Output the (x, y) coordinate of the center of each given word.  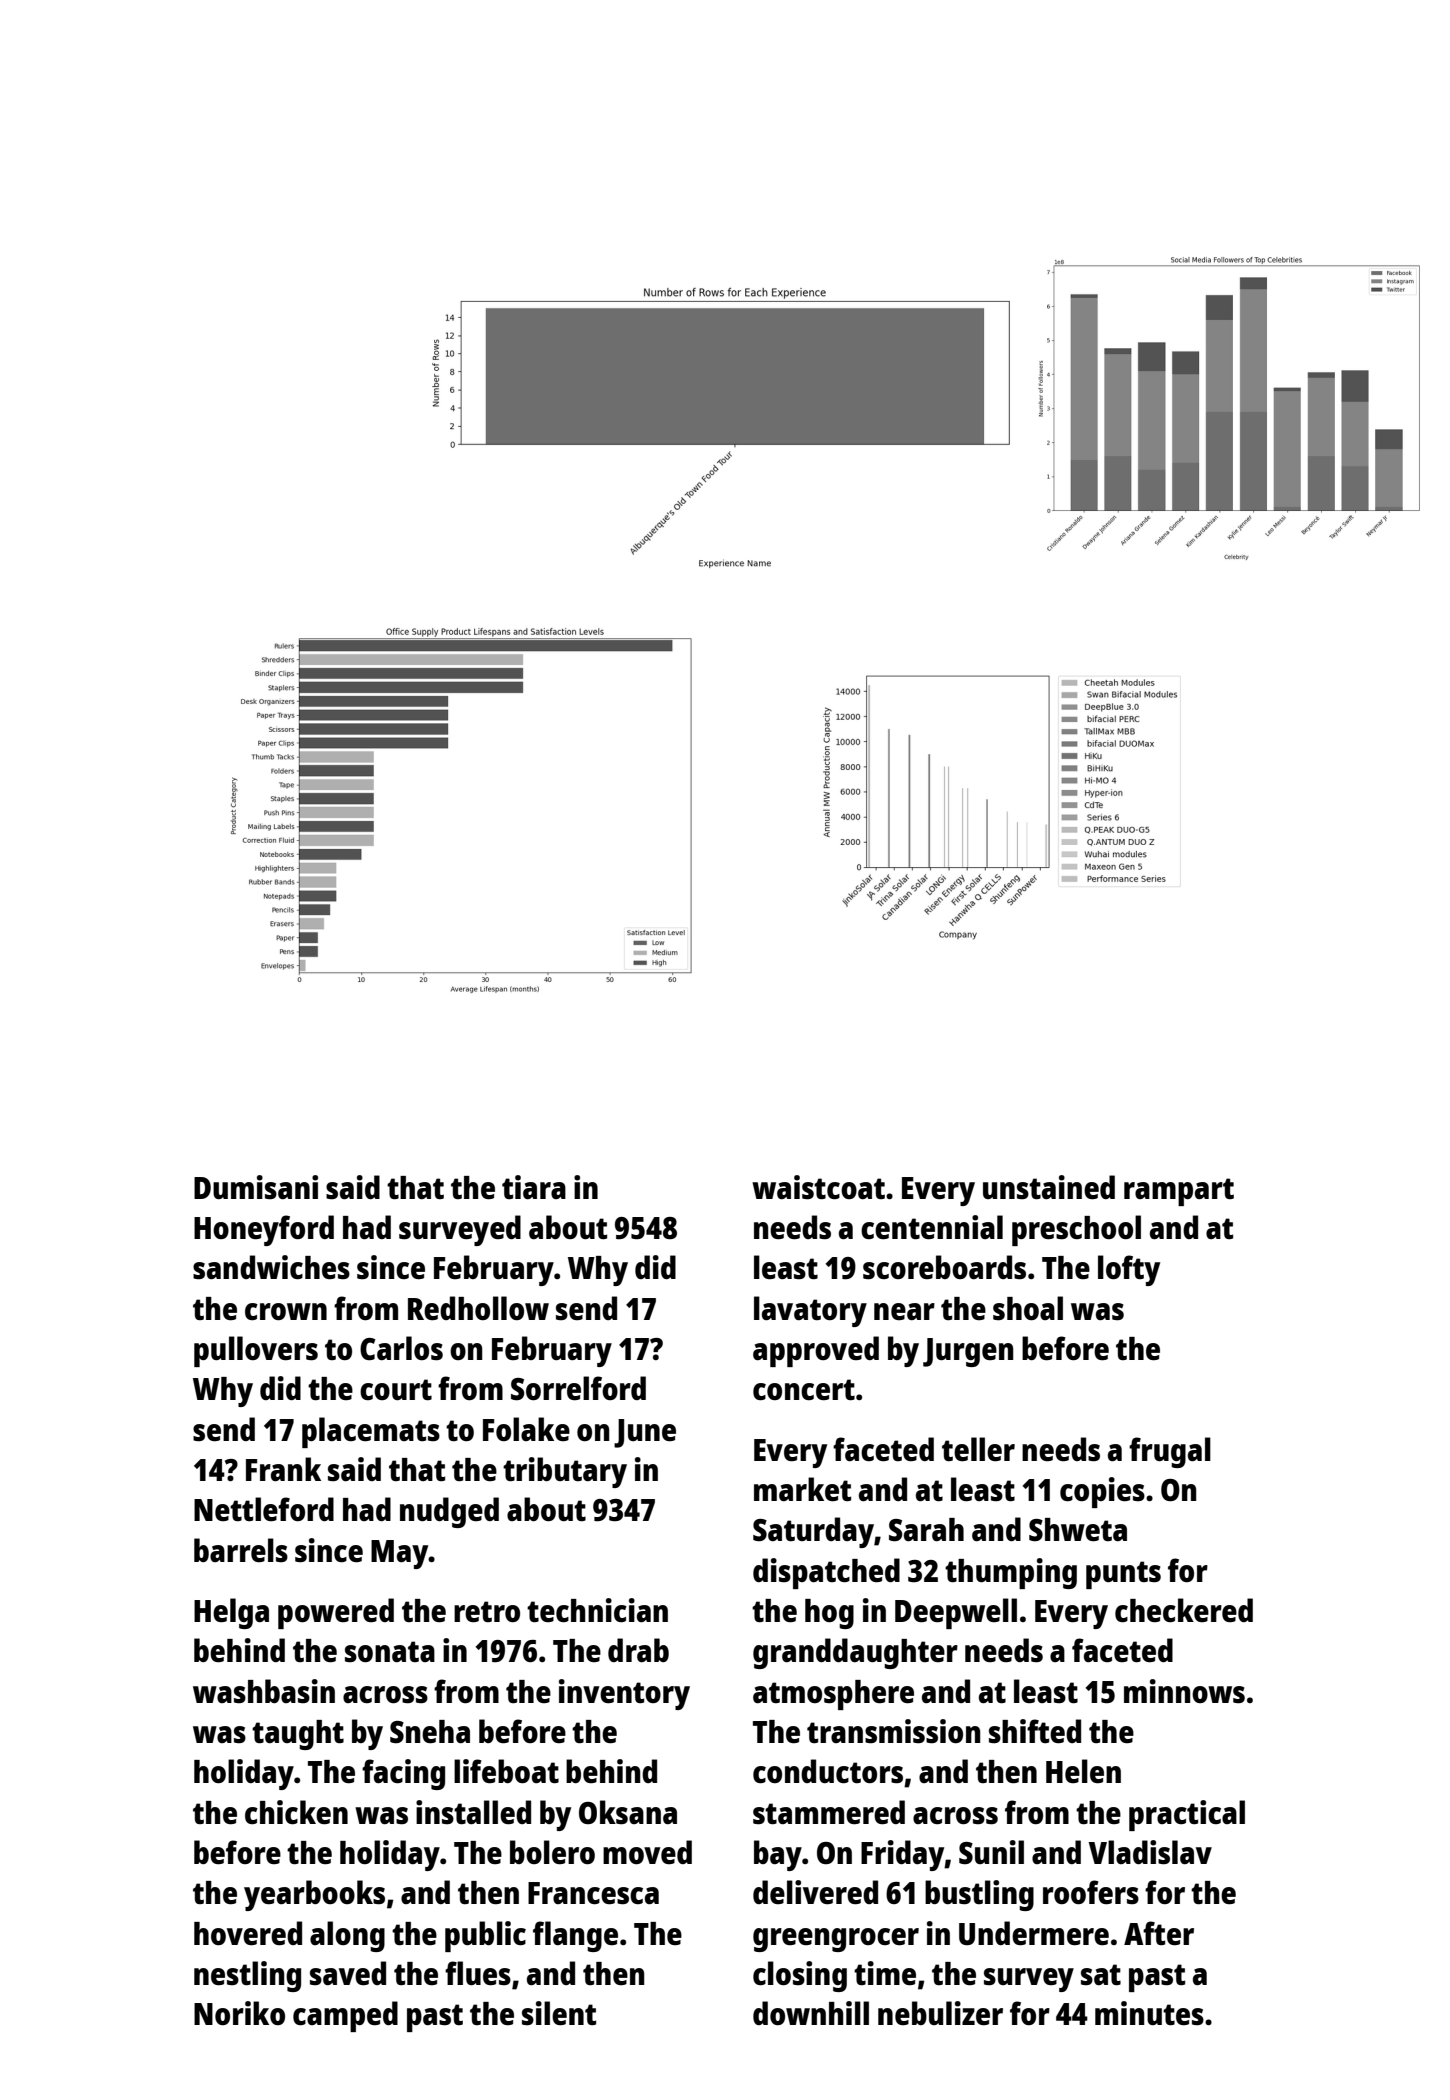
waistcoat (818, 1187)
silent (559, 2013)
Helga (231, 1613)
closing (800, 1976)
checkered (1184, 1610)
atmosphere (833, 1695)
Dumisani (256, 1187)
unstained (1049, 1187)
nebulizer (940, 2013)
